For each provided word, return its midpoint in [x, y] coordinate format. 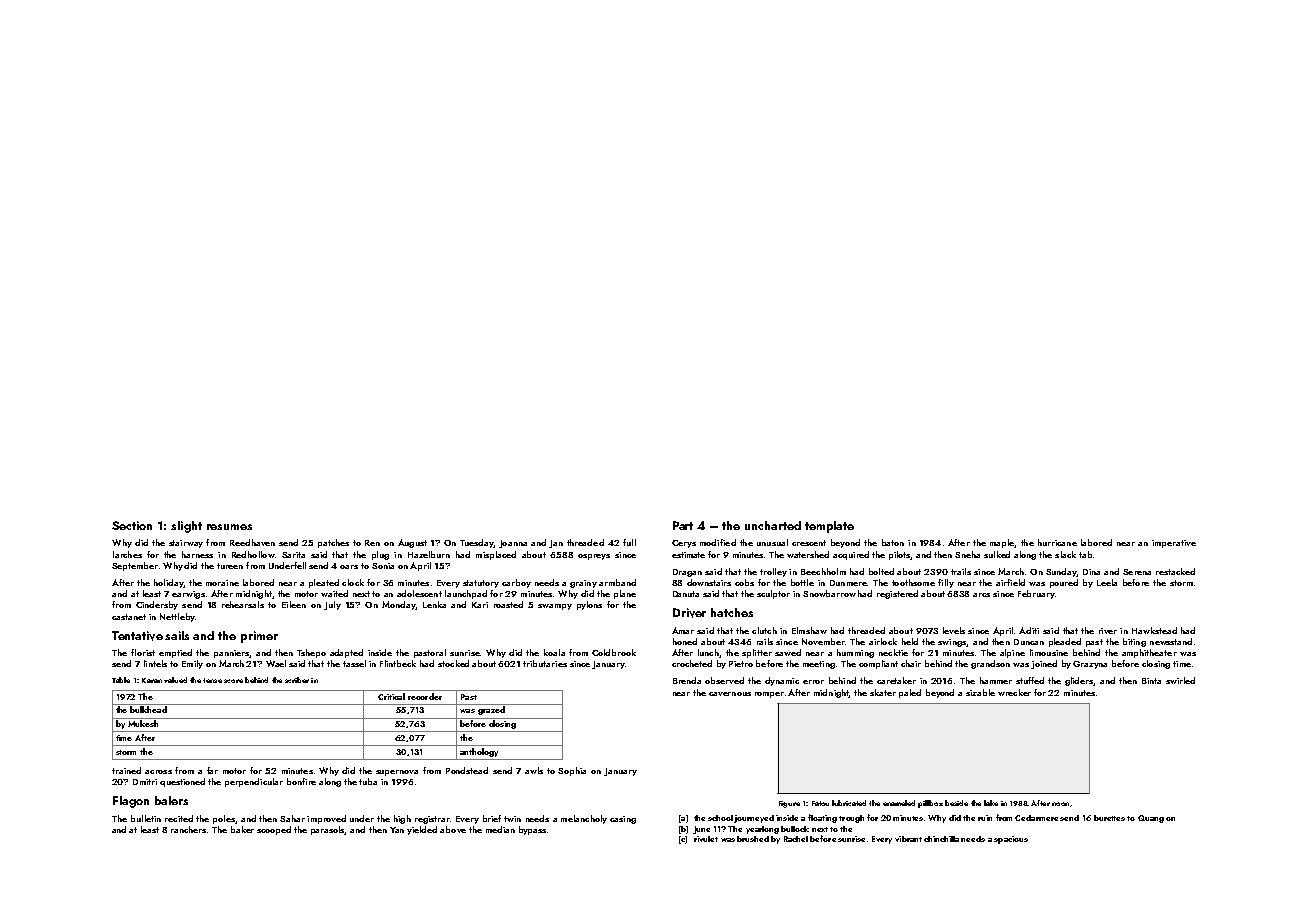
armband [617, 582]
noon [1060, 804]
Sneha [967, 554]
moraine [222, 583]
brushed [753, 839]
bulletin [146, 818]
